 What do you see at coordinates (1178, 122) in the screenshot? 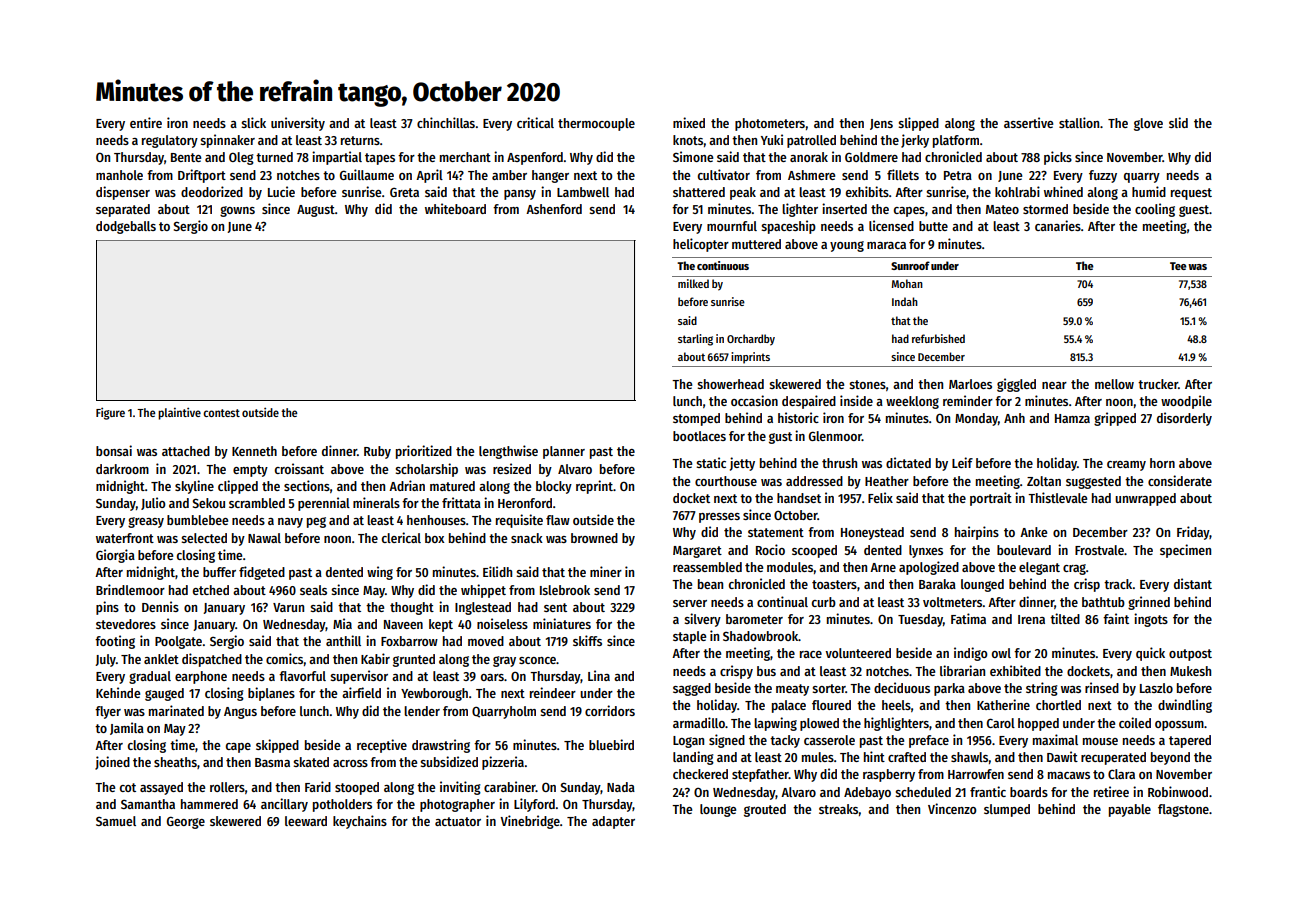
I see `slid` at bounding box center [1178, 122].
